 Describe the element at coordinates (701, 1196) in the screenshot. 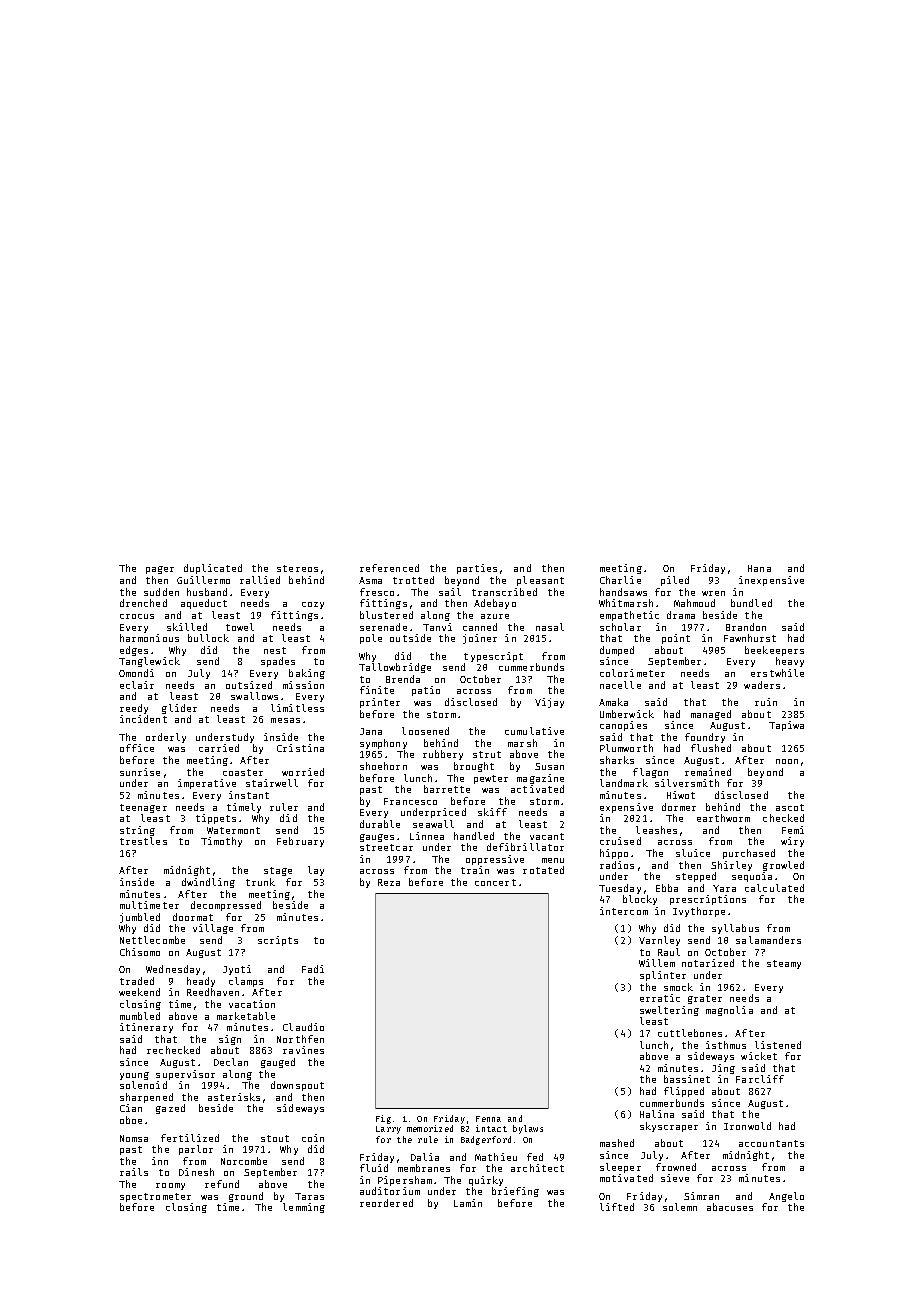

I see `Simran` at that location.
